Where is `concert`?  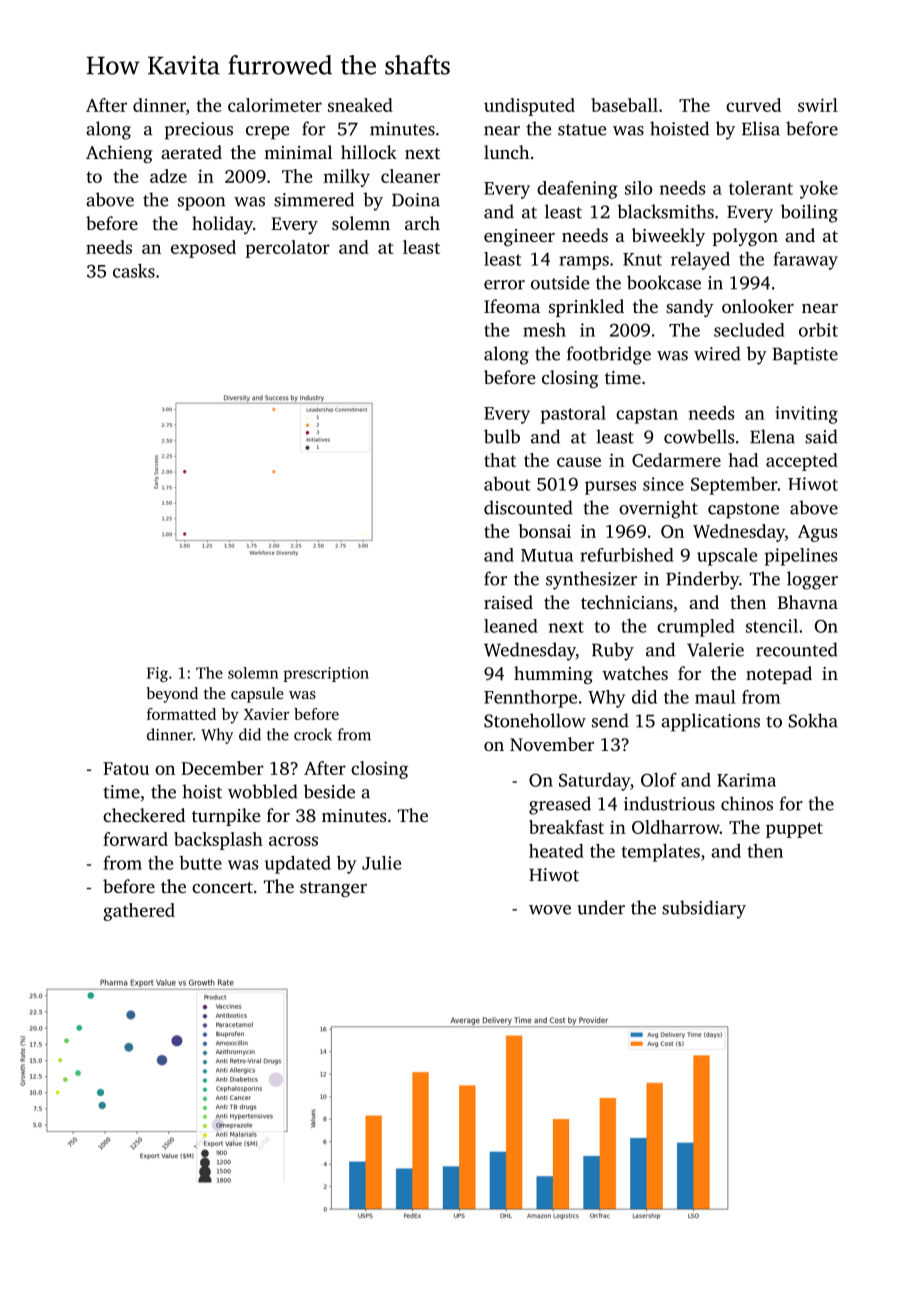
concert is located at coordinates (222, 887).
